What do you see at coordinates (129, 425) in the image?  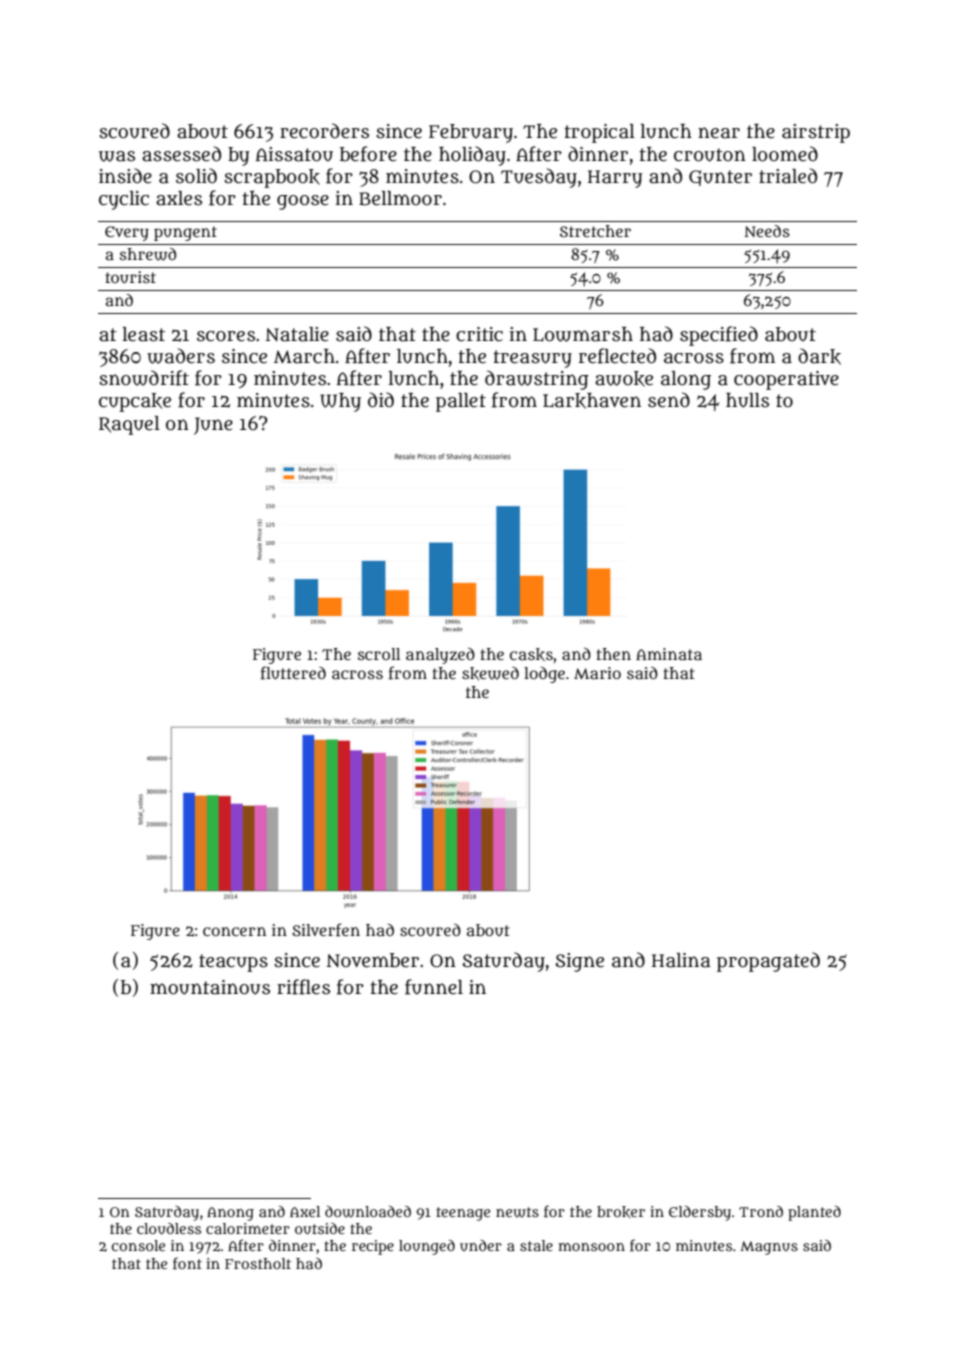 I see `Raquel` at bounding box center [129, 425].
